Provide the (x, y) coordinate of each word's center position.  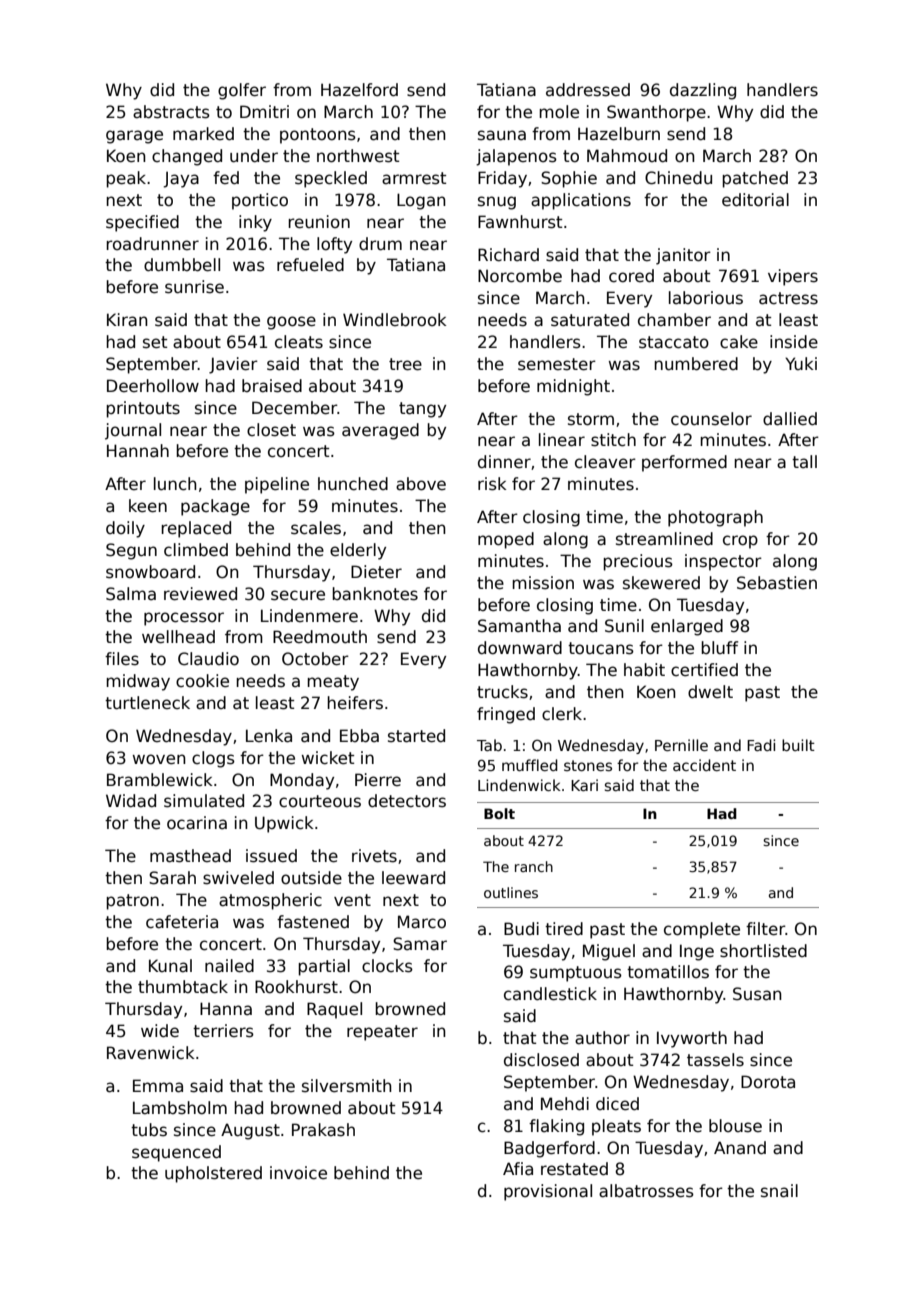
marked (203, 134)
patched (755, 179)
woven (159, 759)
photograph (715, 518)
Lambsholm (180, 1108)
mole (559, 112)
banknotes (375, 594)
